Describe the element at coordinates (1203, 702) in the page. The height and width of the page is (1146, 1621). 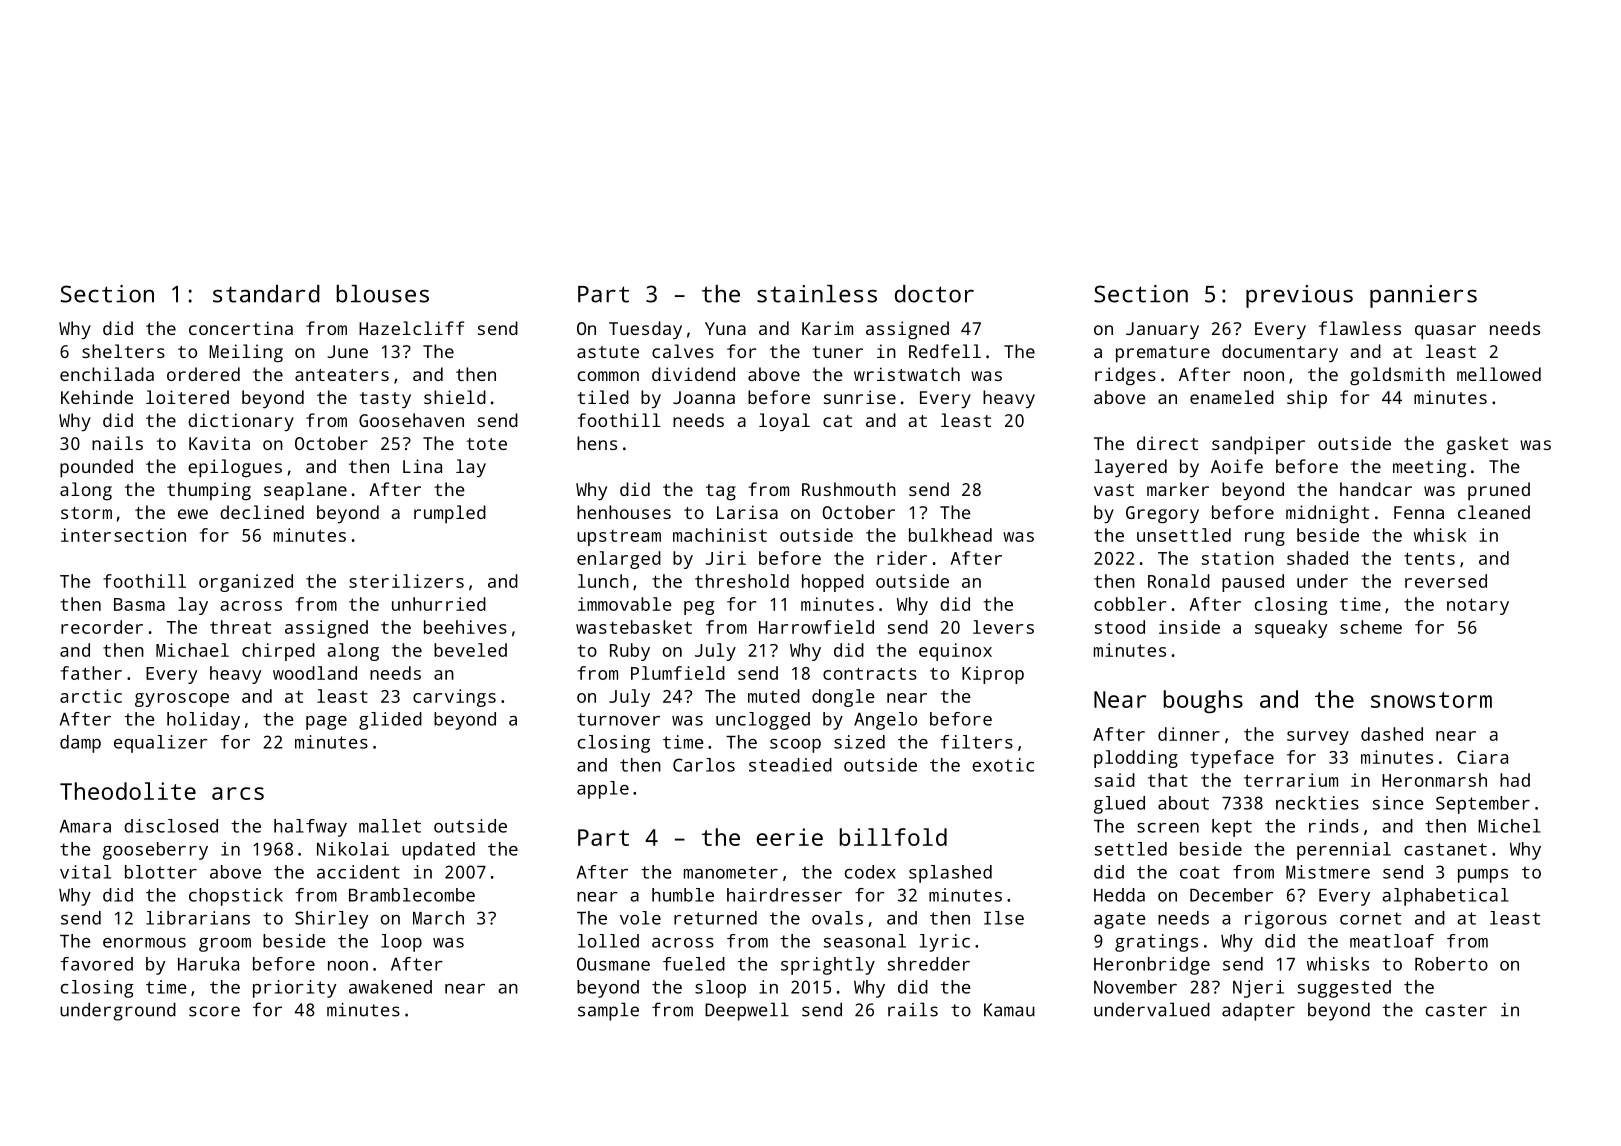
I see `boughs` at that location.
